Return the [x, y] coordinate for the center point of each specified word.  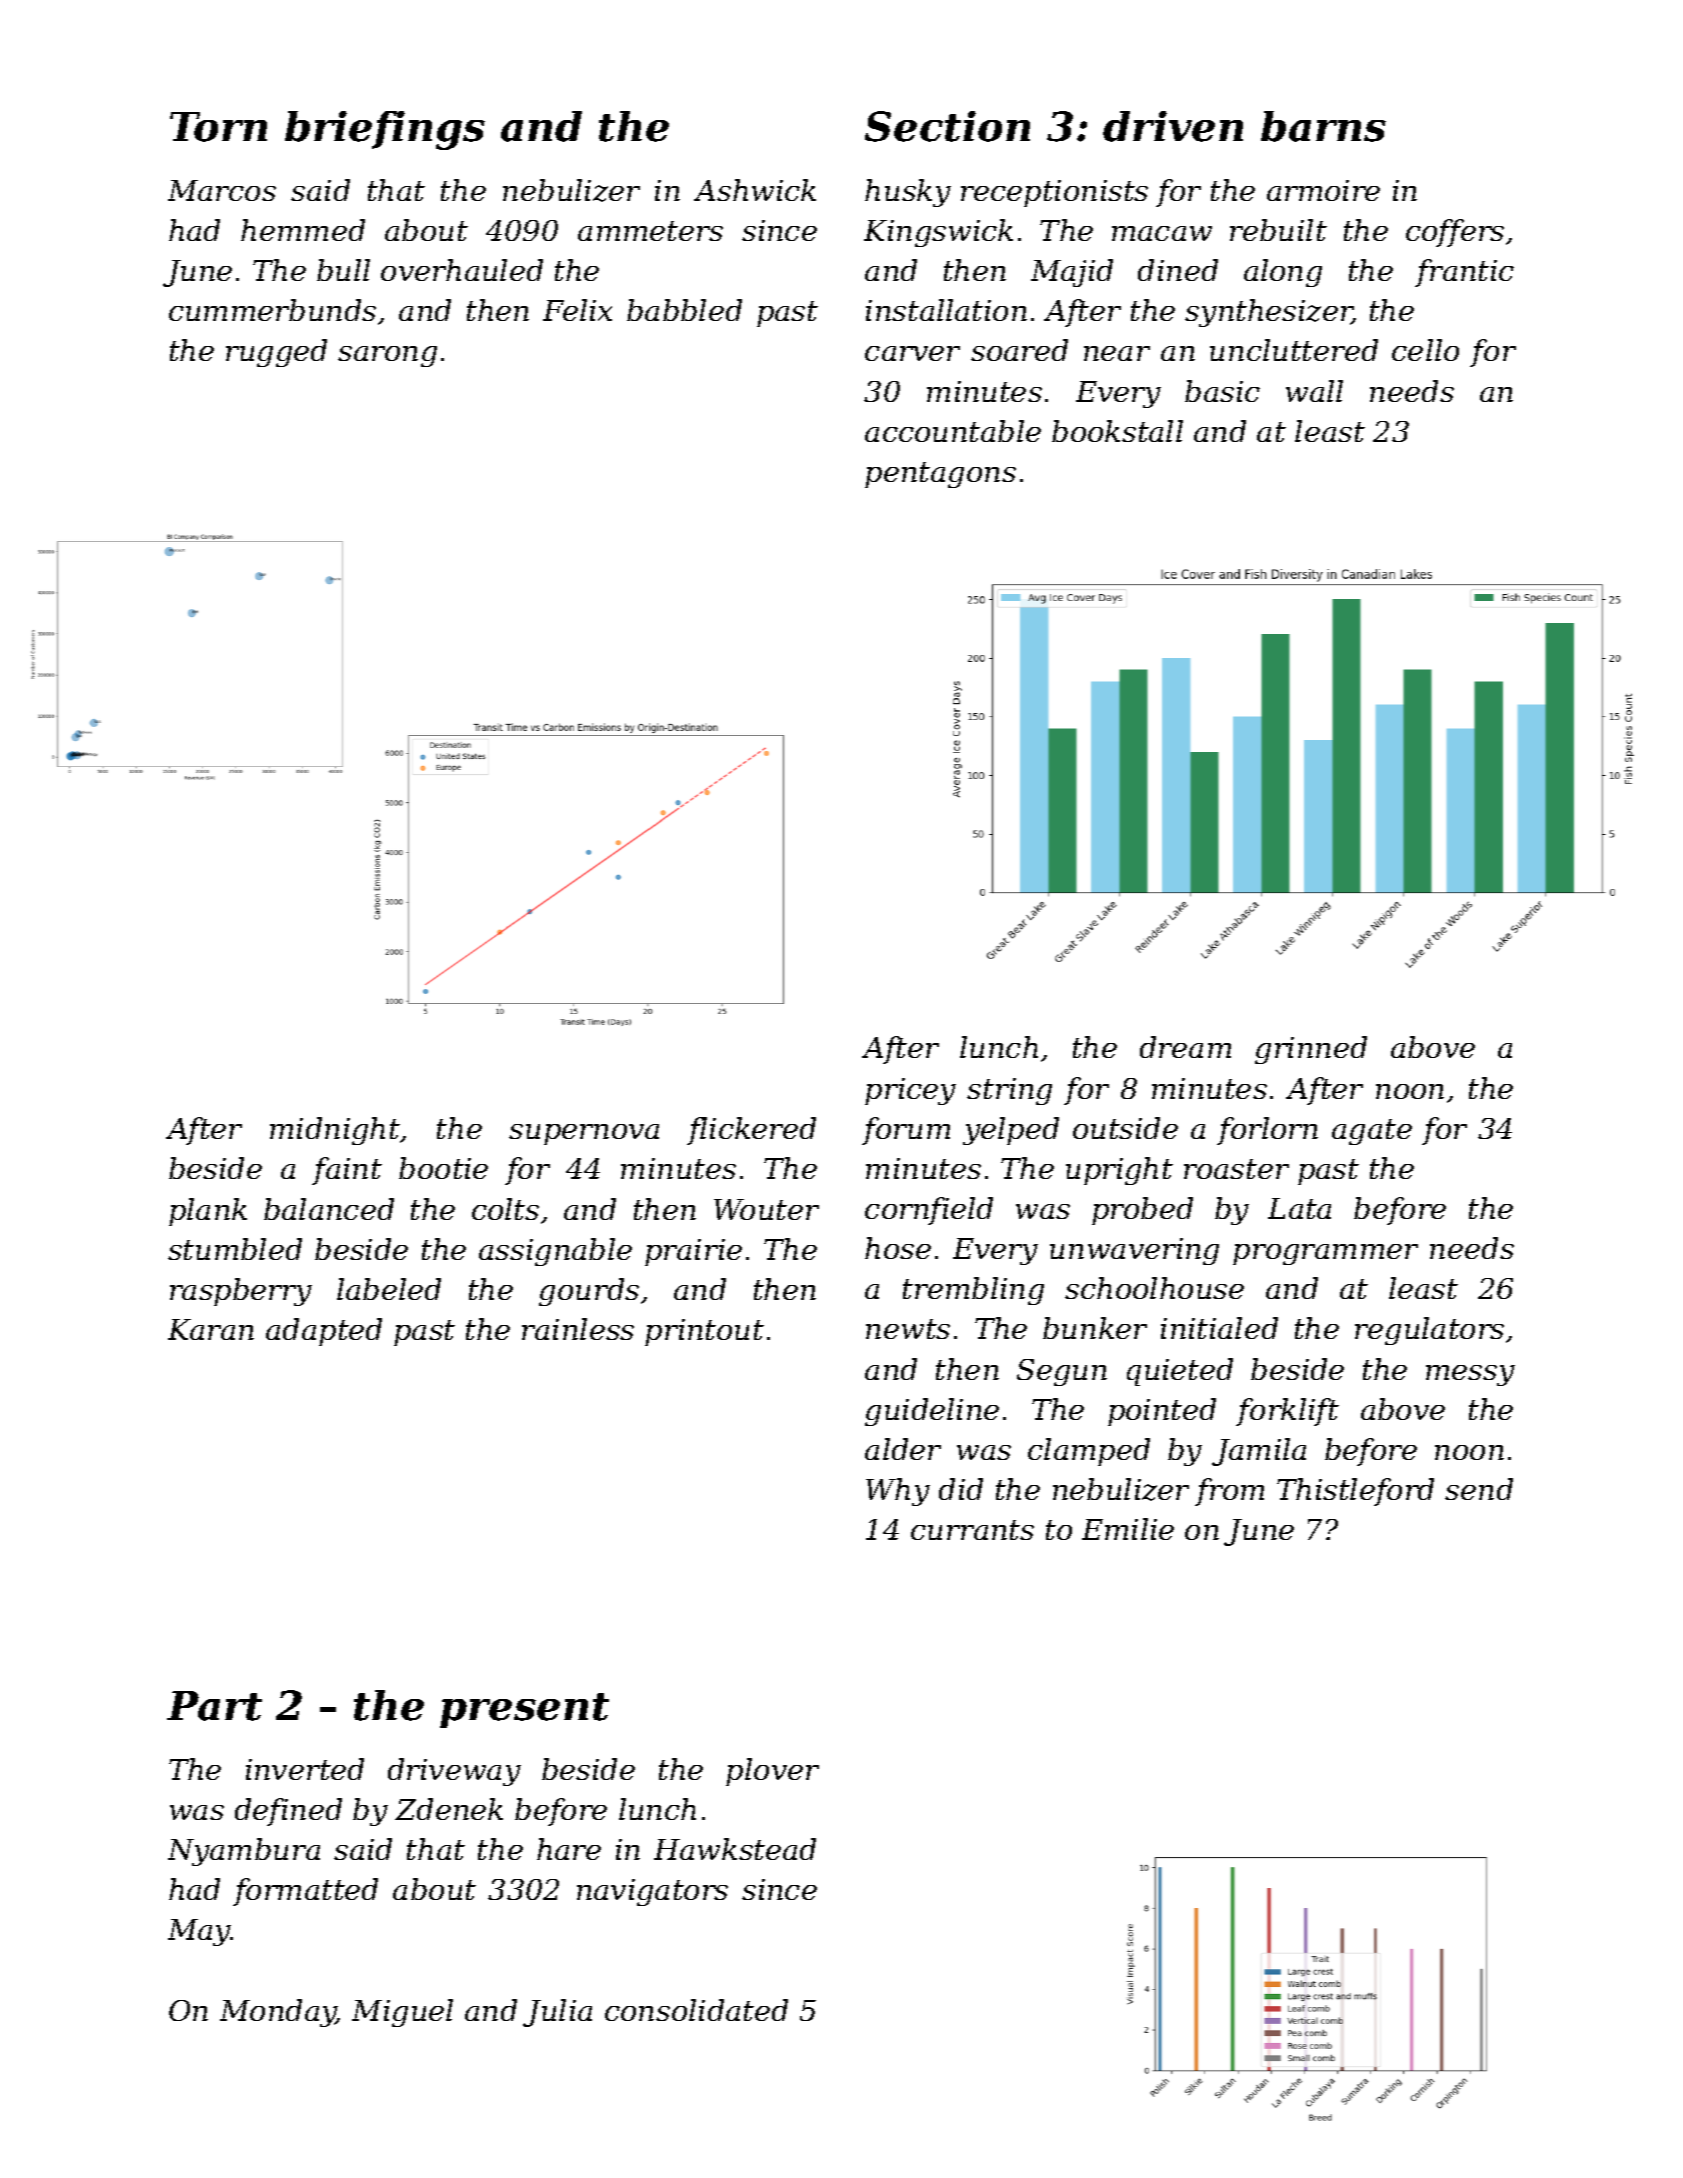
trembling [973, 1291]
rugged [276, 353]
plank [208, 1212]
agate [1372, 1132]
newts [908, 1329]
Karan [211, 1329]
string [1009, 1091]
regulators [1429, 1331]
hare [569, 1849]
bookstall [1117, 431]
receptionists [1054, 193]
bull [343, 270]
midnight [335, 1131]
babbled [684, 310]
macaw [1162, 233]
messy [1470, 1375]
